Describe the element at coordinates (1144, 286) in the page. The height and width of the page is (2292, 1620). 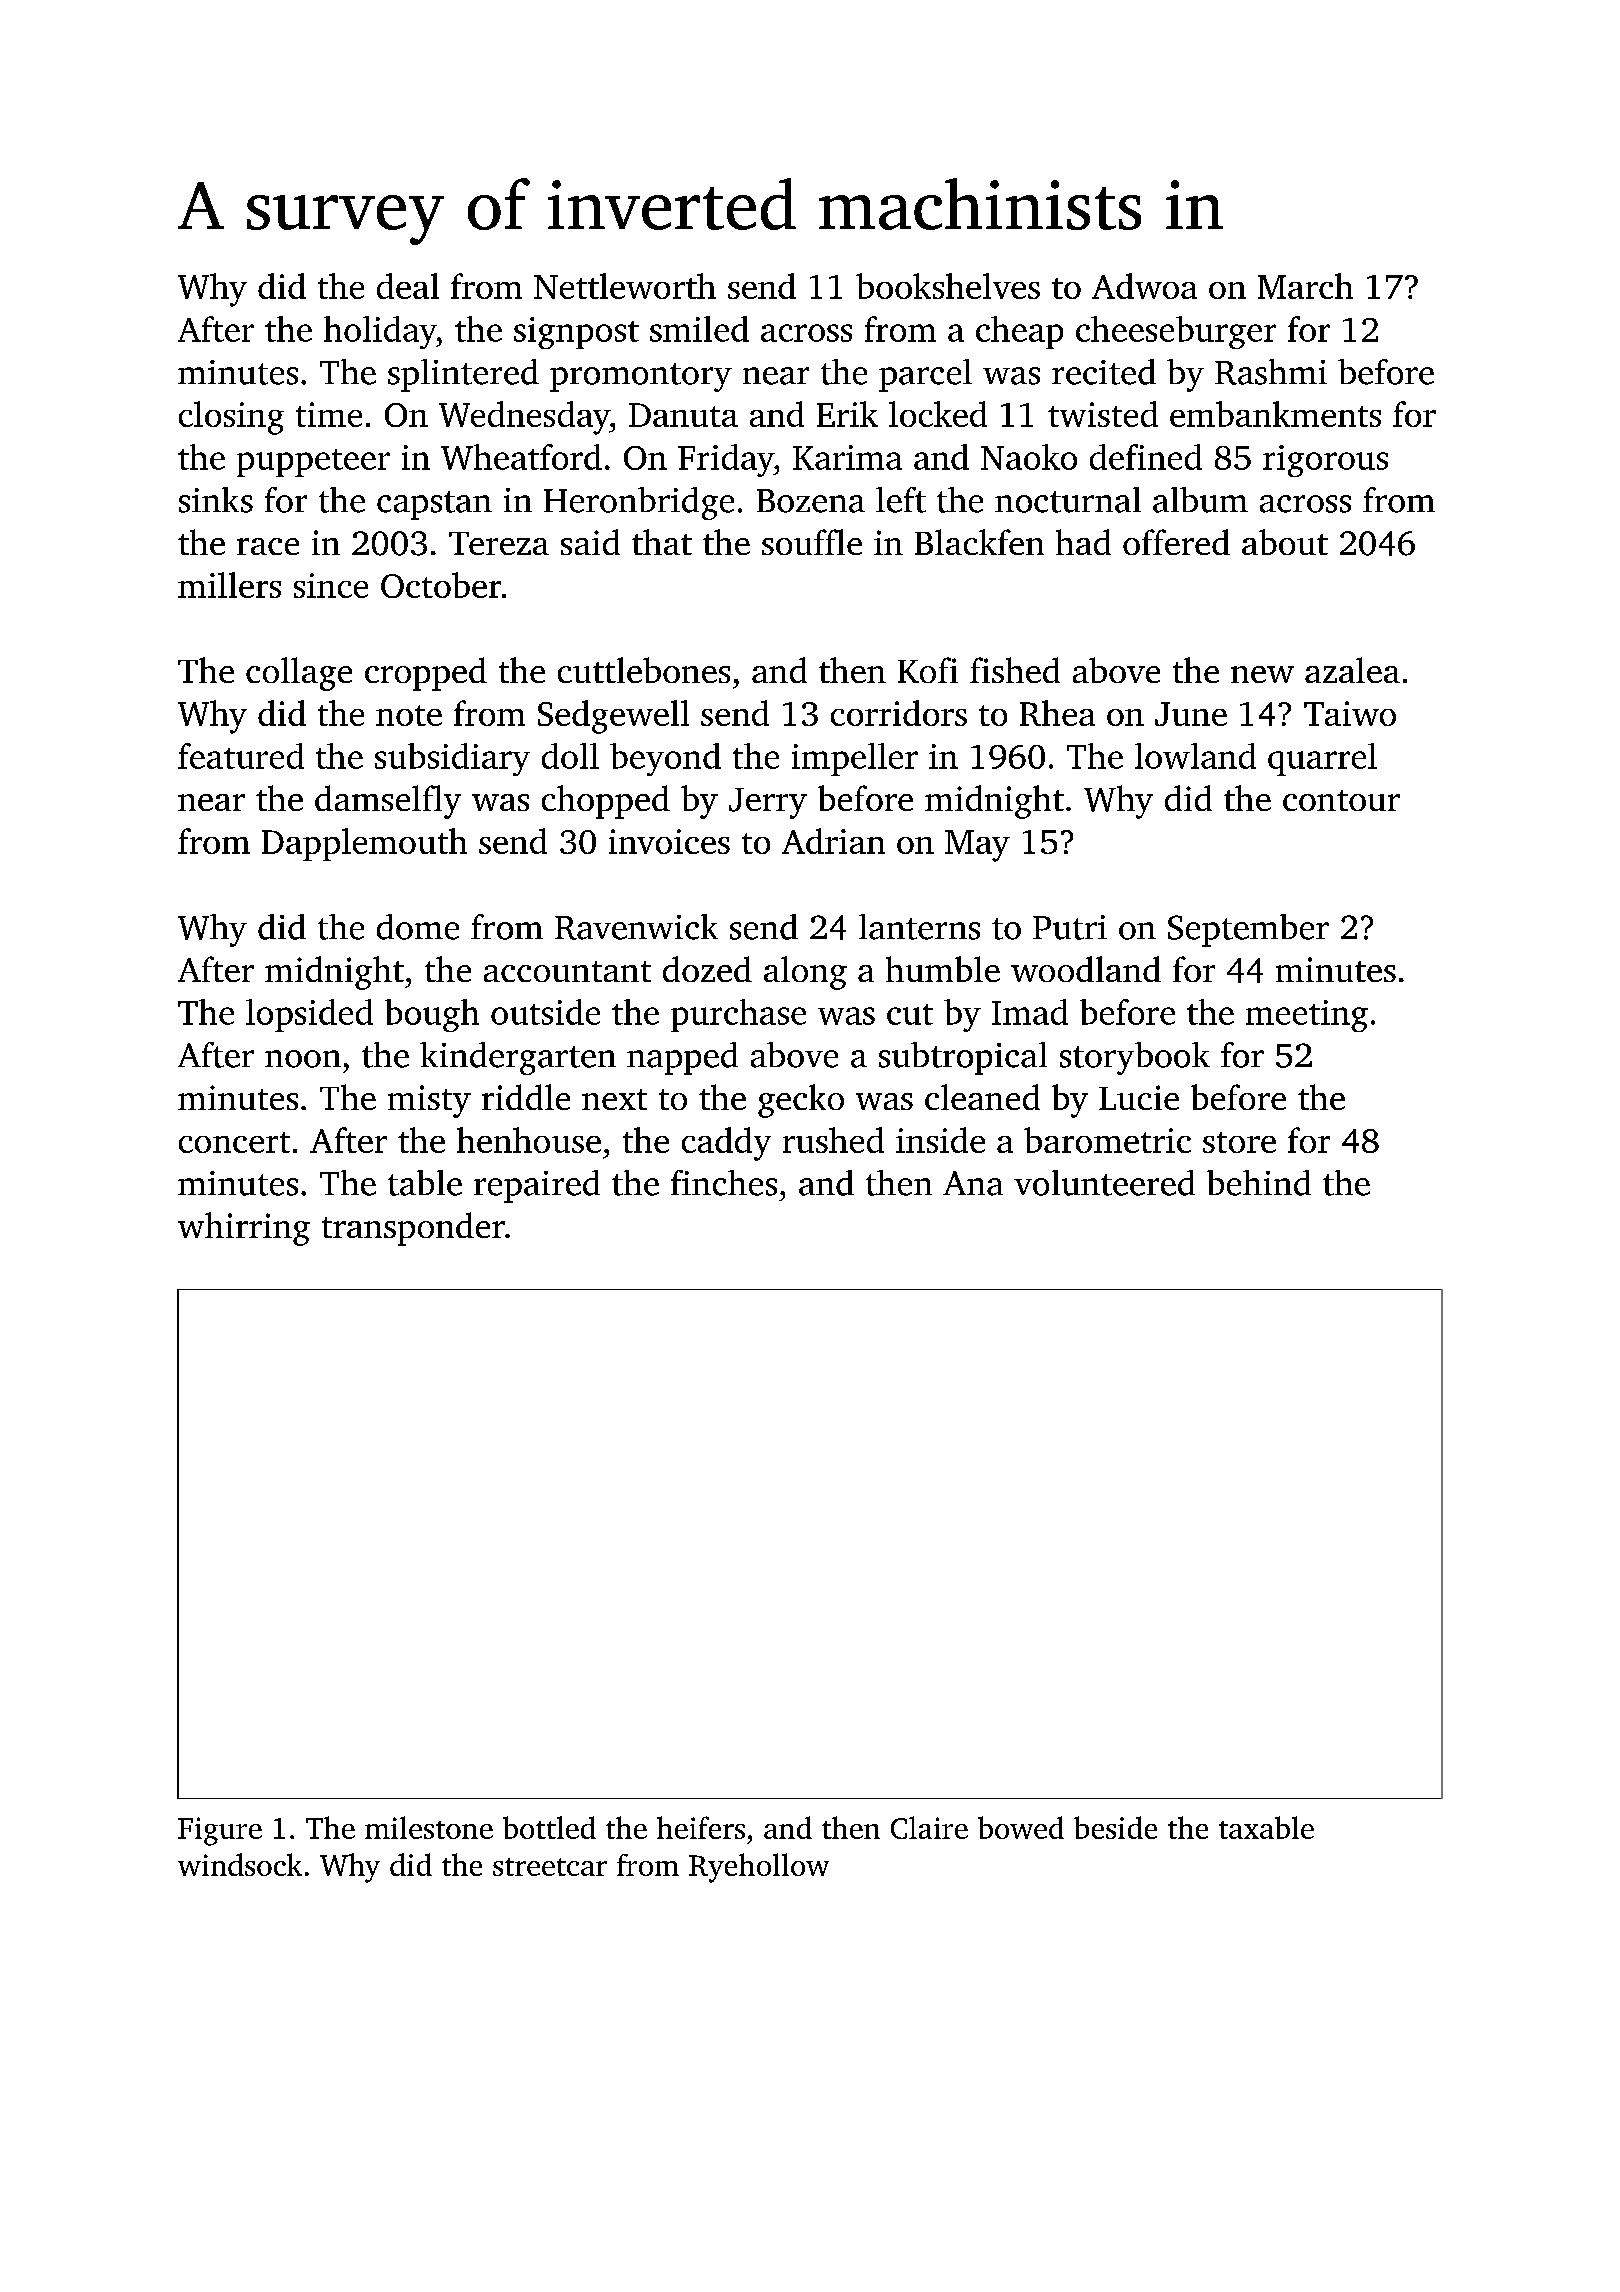
I see `Adwoa` at that location.
